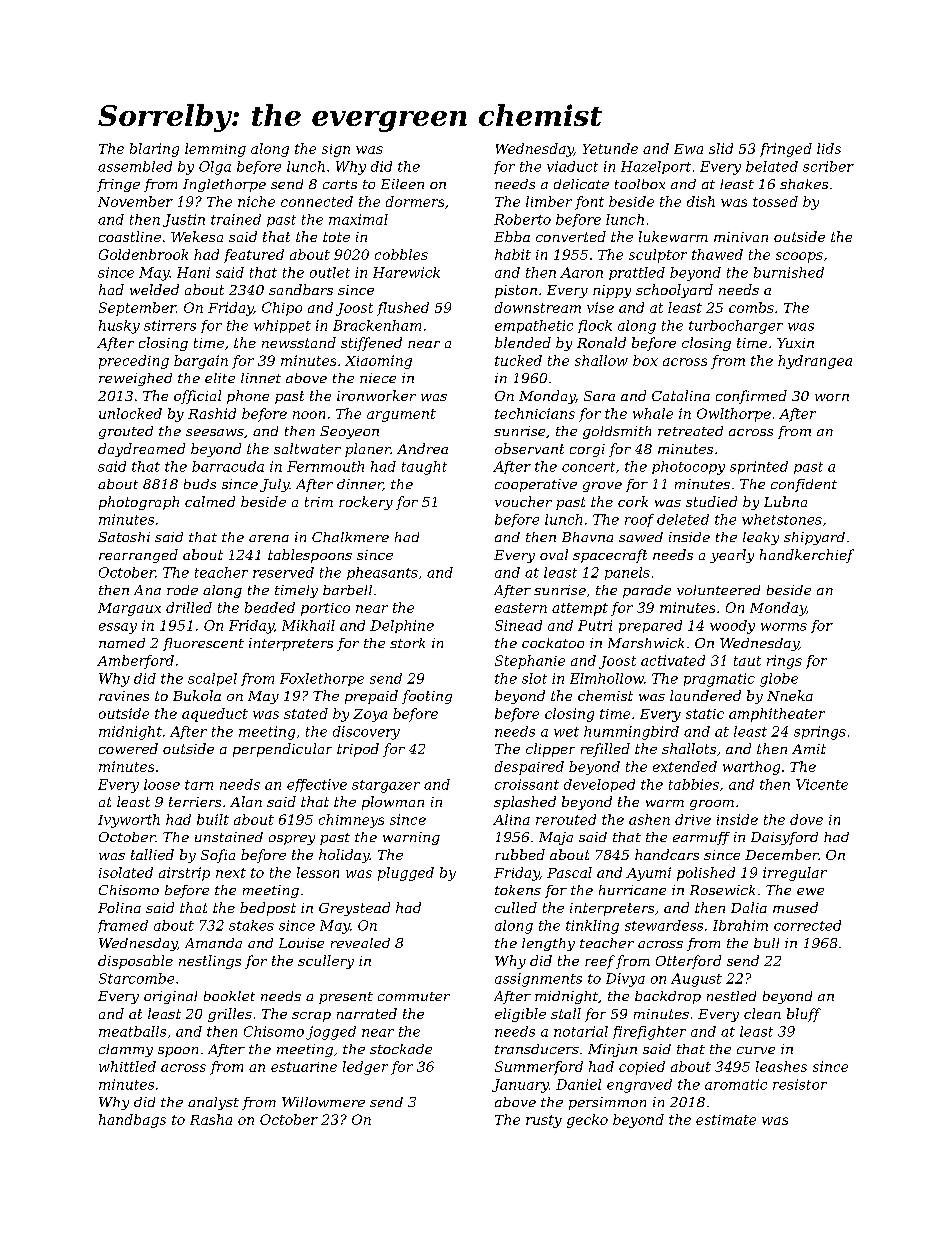 This document has height=1233, width=952. What do you see at coordinates (518, 360) in the document?
I see `tucked` at bounding box center [518, 360].
